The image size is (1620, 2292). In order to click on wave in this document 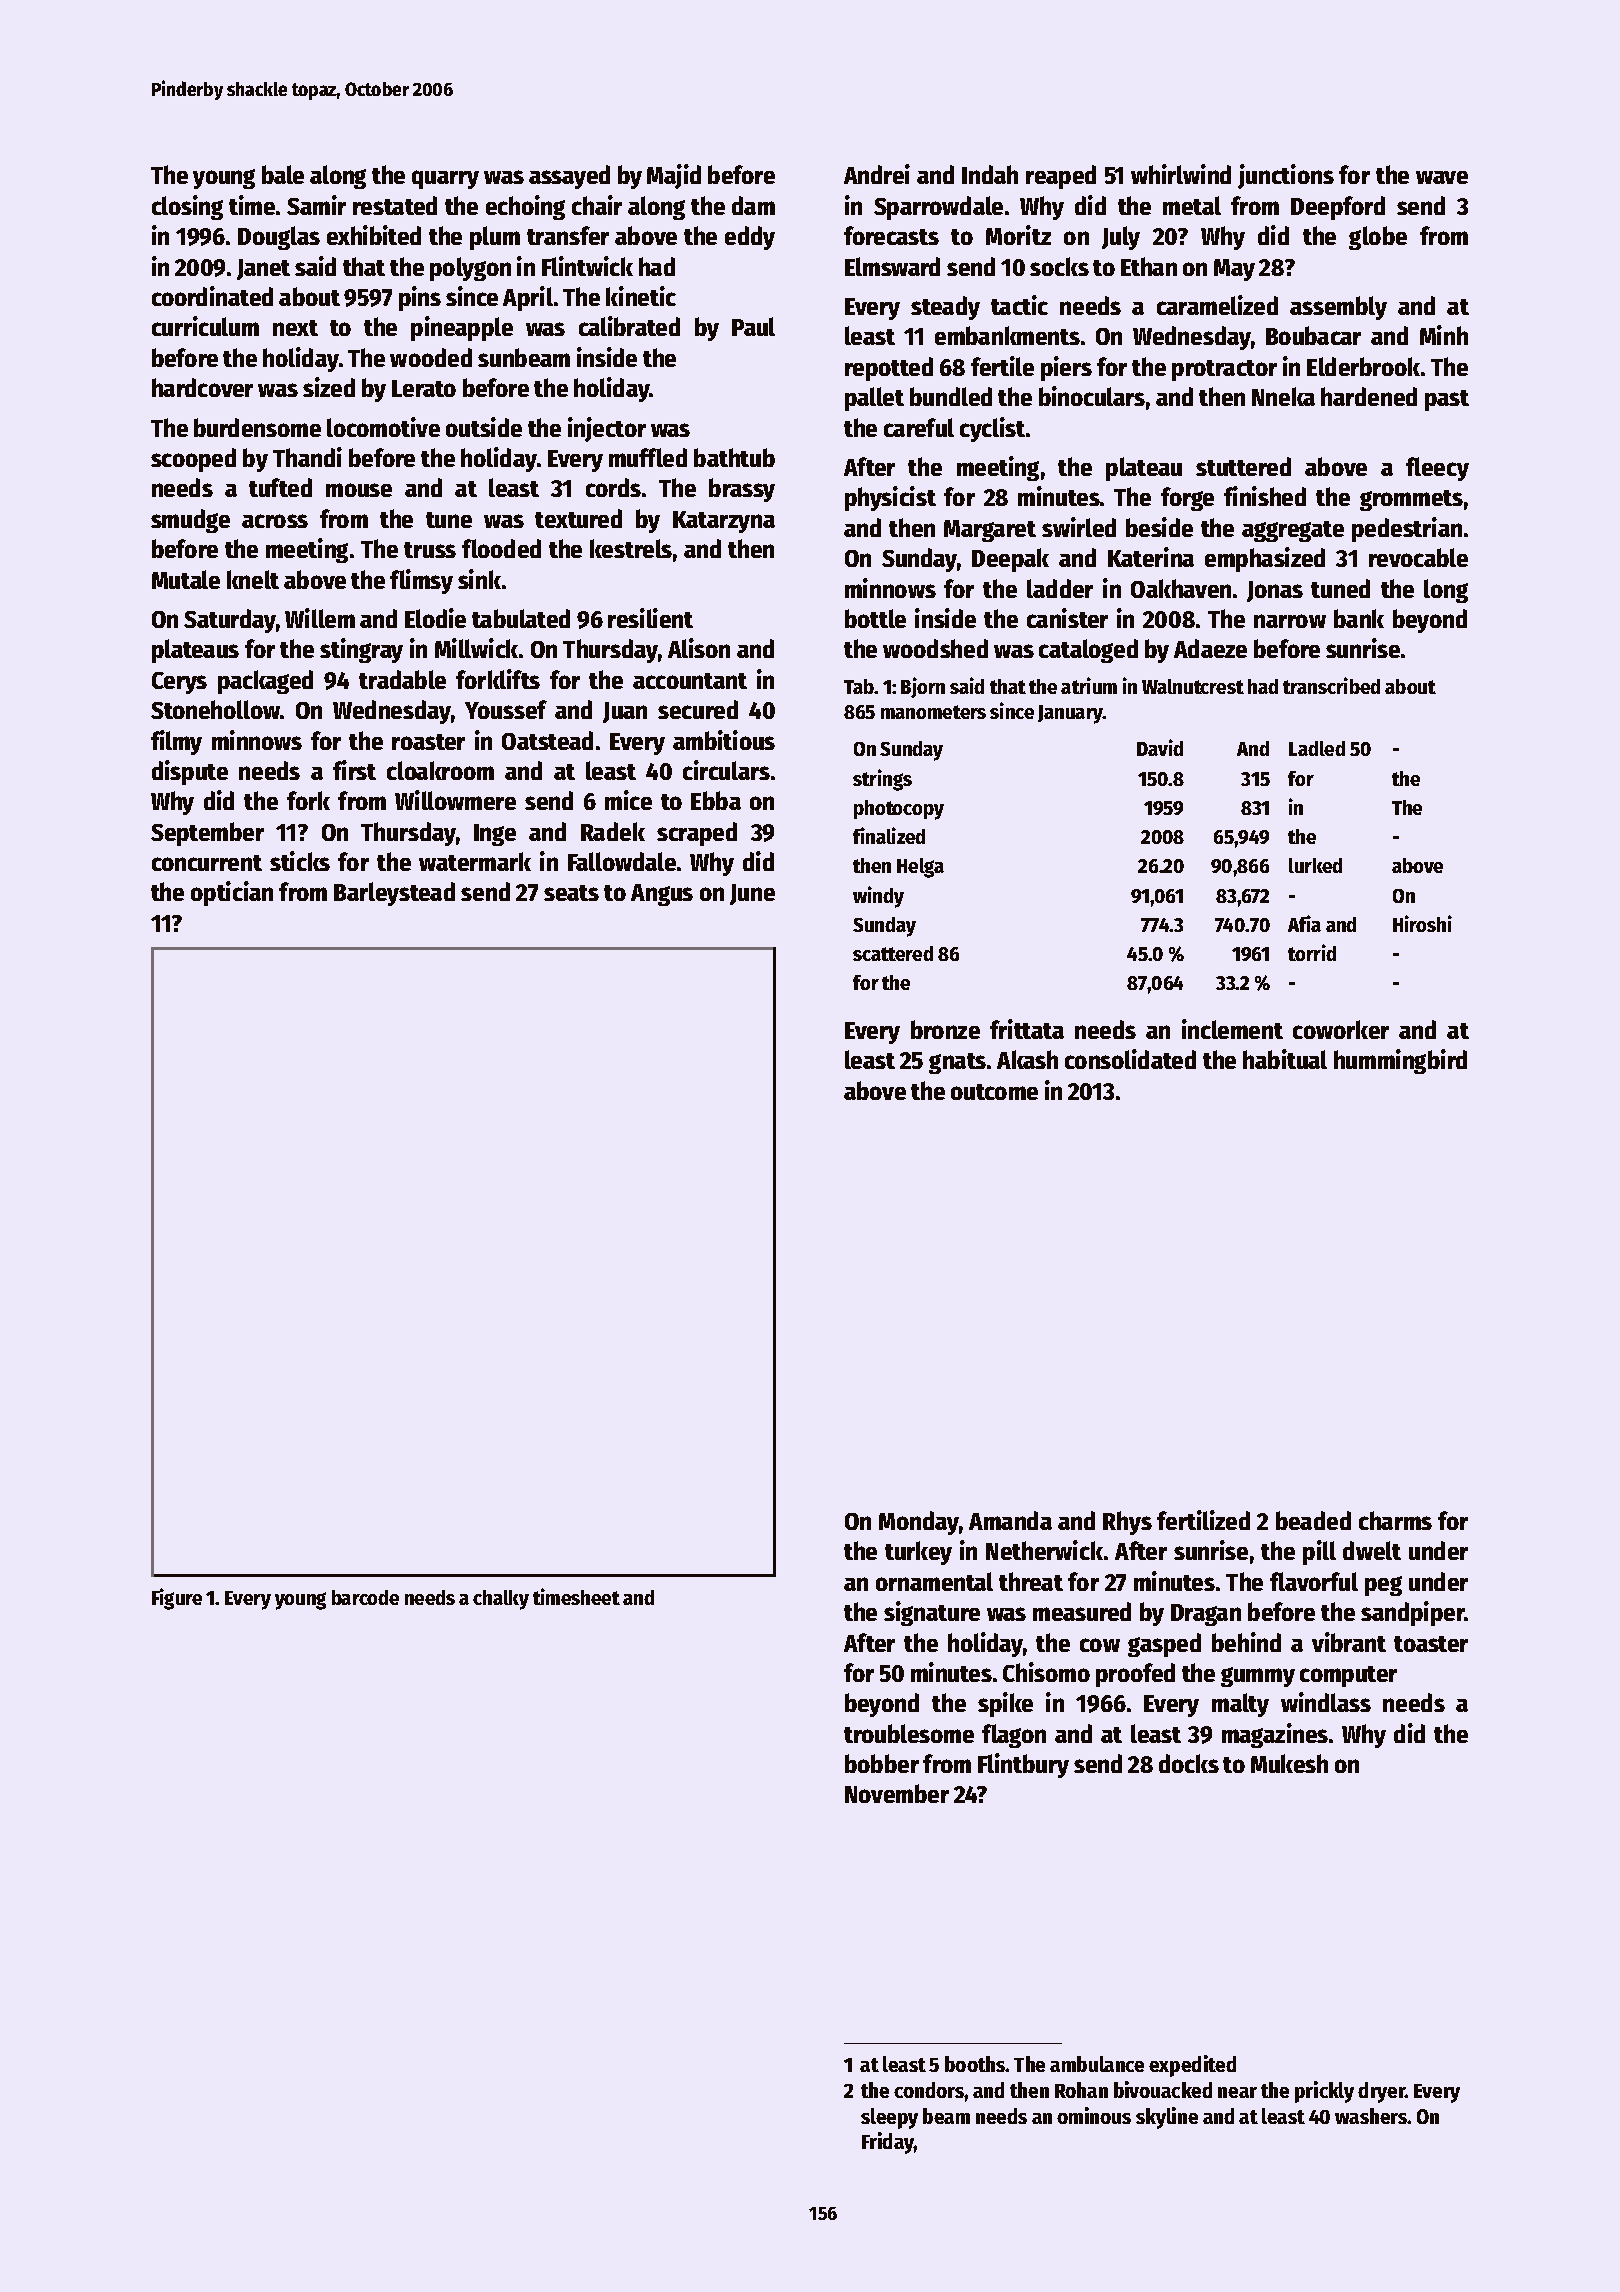, I will do `click(1442, 177)`.
